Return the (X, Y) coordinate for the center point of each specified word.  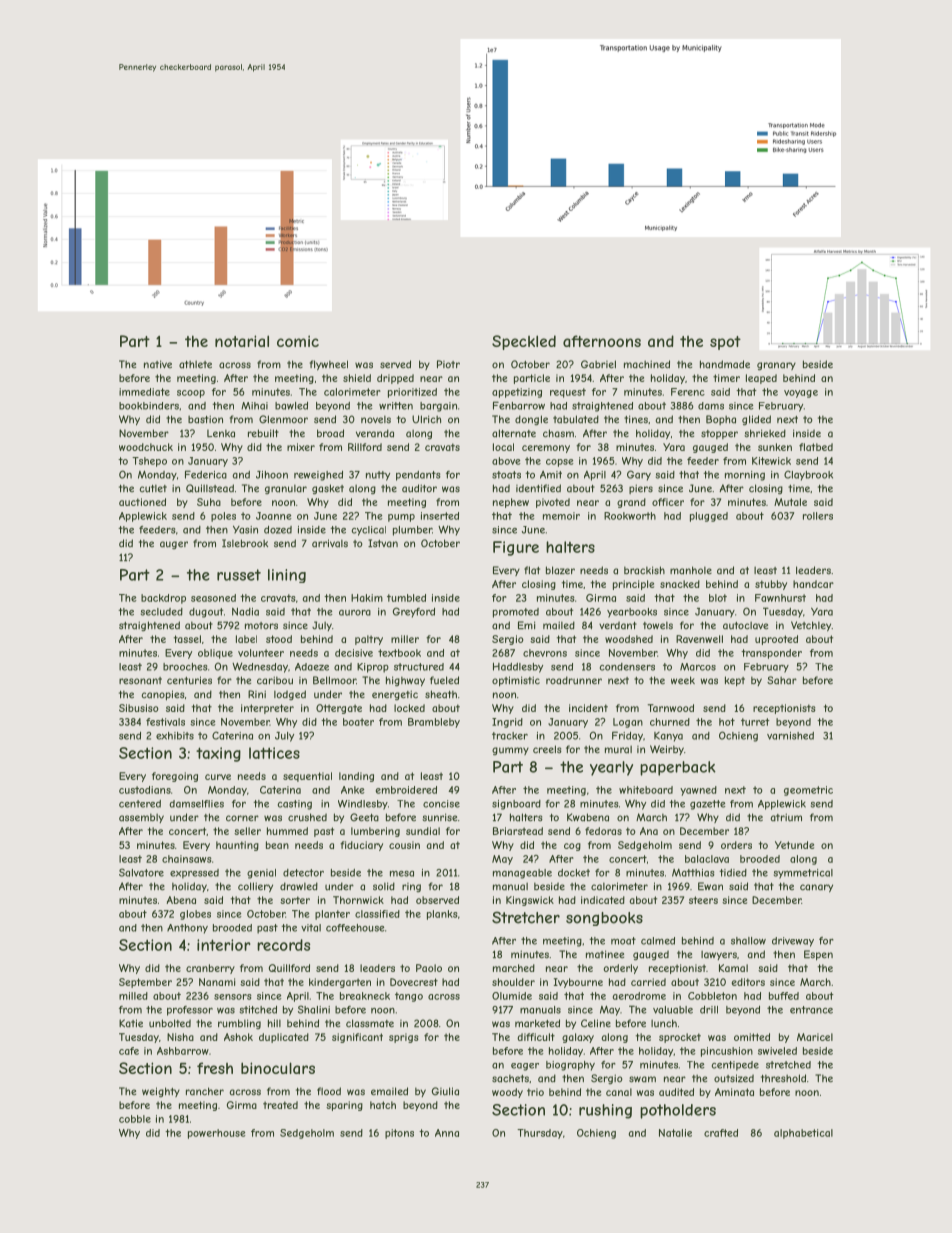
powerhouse (217, 1134)
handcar (813, 584)
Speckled (524, 342)
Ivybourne (578, 983)
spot (725, 343)
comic (298, 341)
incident (588, 708)
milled (133, 996)
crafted (721, 1133)
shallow (748, 941)
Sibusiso (139, 708)
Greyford (414, 612)
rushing (605, 1111)
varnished (790, 736)
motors (261, 625)
